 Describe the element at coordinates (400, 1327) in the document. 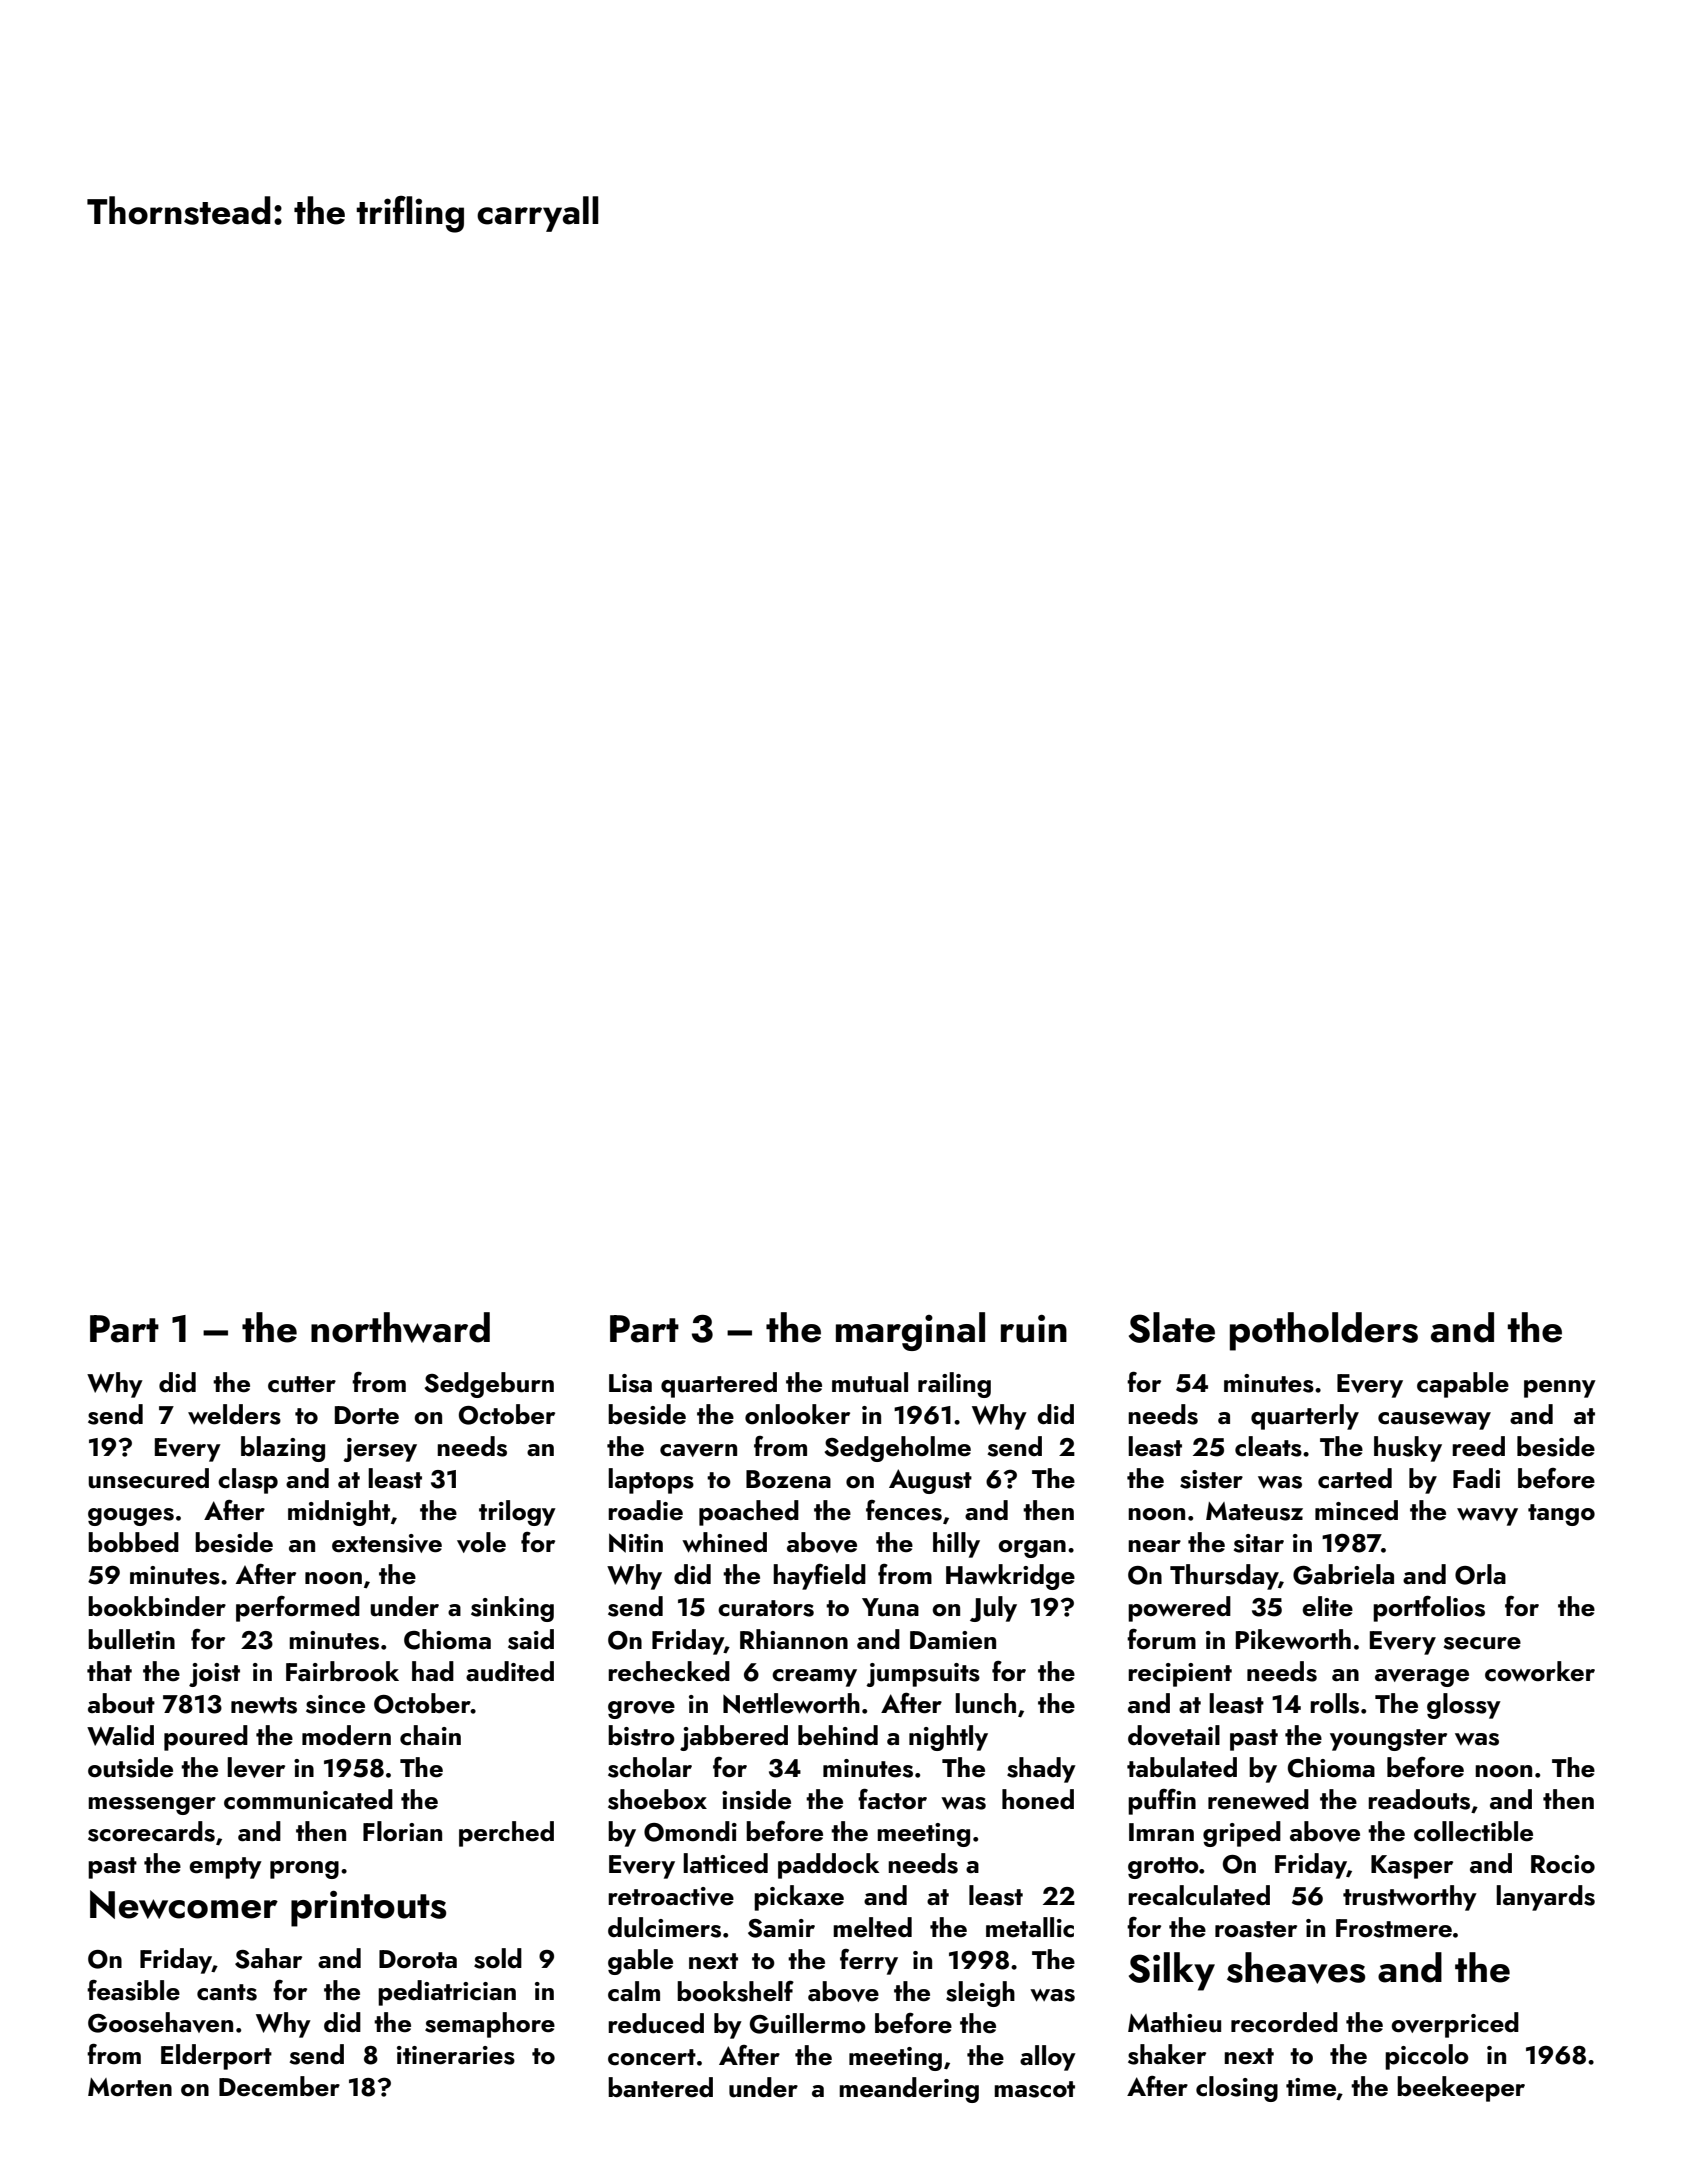

I see `northward` at that location.
